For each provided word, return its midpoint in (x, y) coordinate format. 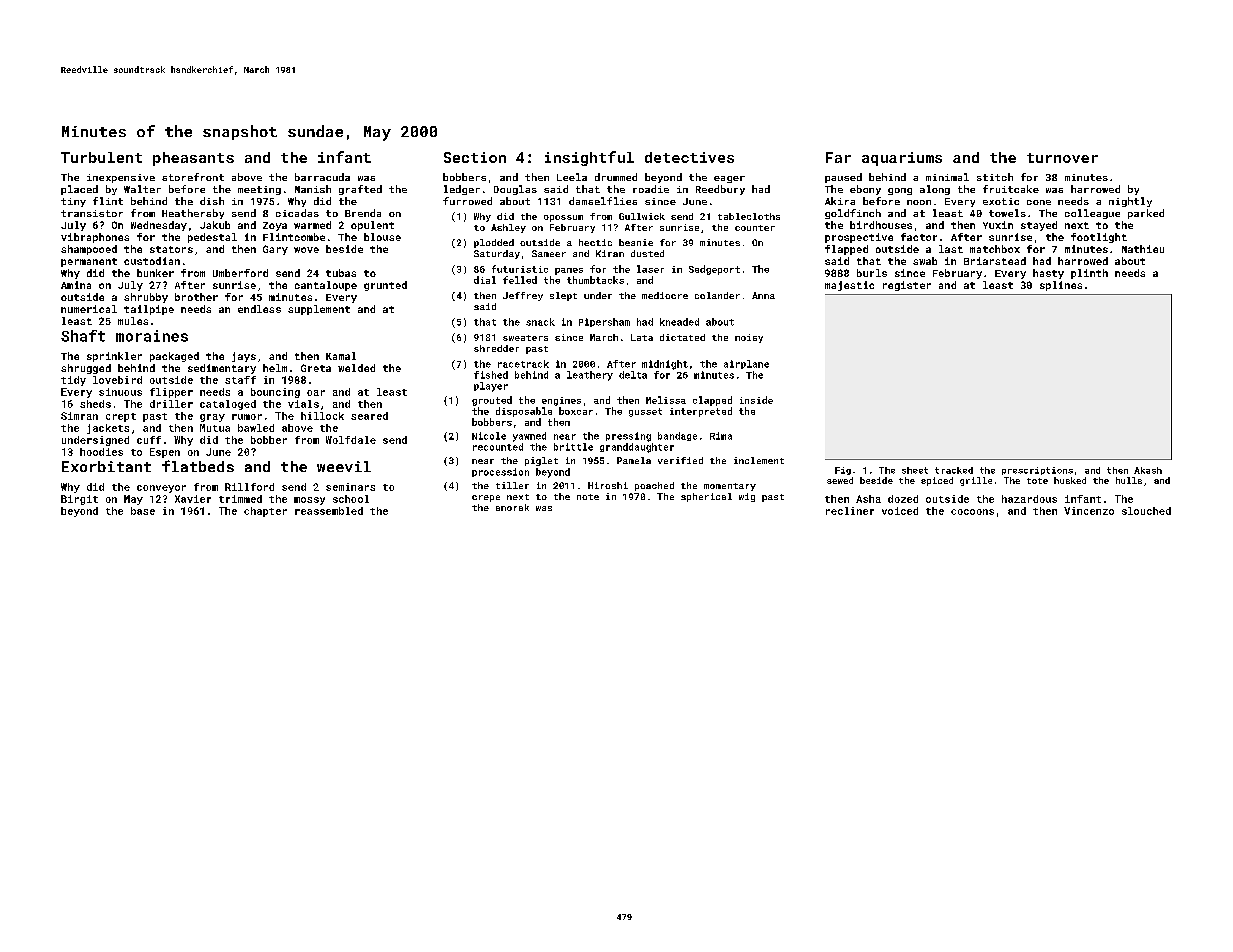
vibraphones (95, 238)
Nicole (489, 436)
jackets (108, 429)
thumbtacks (595, 280)
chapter (265, 512)
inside (756, 400)
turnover (1062, 158)
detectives (689, 157)
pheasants (193, 159)
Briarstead (995, 261)
